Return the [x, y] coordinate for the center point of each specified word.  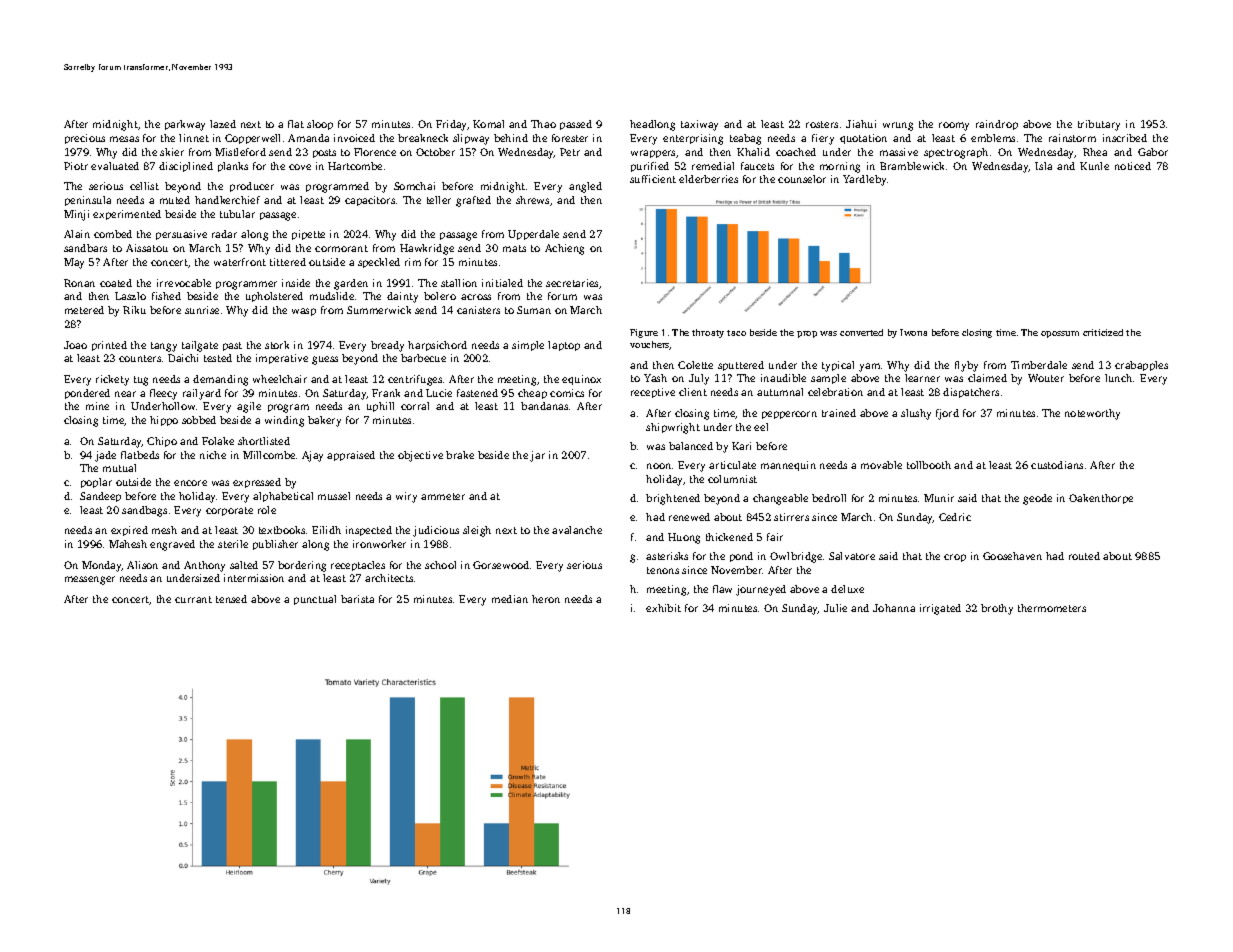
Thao [543, 124]
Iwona [913, 332]
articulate [732, 465]
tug [141, 381]
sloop [320, 125]
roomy [954, 126]
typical [838, 366]
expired [129, 531]
